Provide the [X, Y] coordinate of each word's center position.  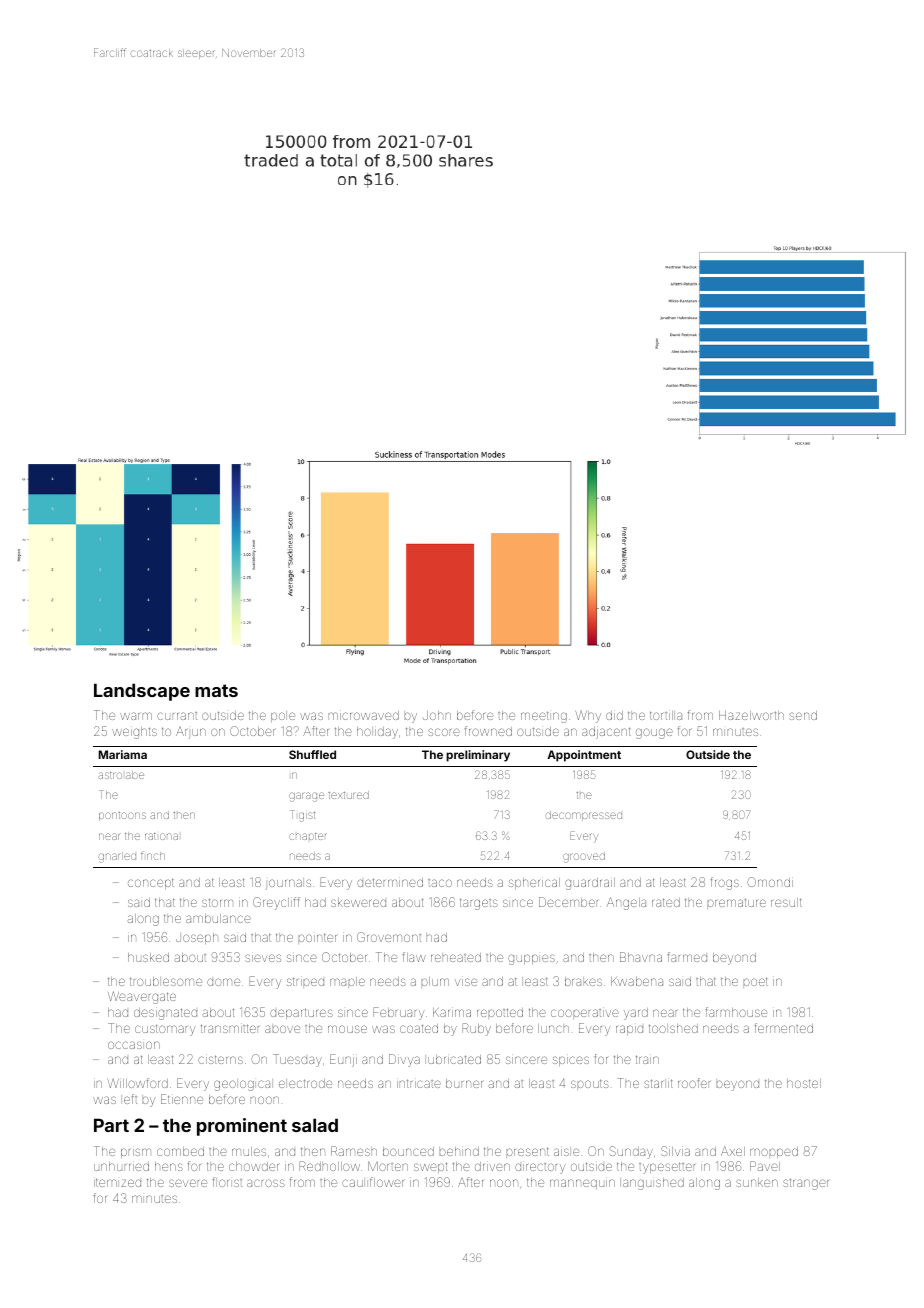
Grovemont [389, 937]
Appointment [584, 756]
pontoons [122, 816]
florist [227, 1182]
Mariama [123, 754]
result [786, 902]
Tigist [302, 816]
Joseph [197, 938]
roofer [694, 1083]
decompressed [584, 816]
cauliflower [373, 1182]
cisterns [220, 1059]
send [803, 715]
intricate [419, 1083]
